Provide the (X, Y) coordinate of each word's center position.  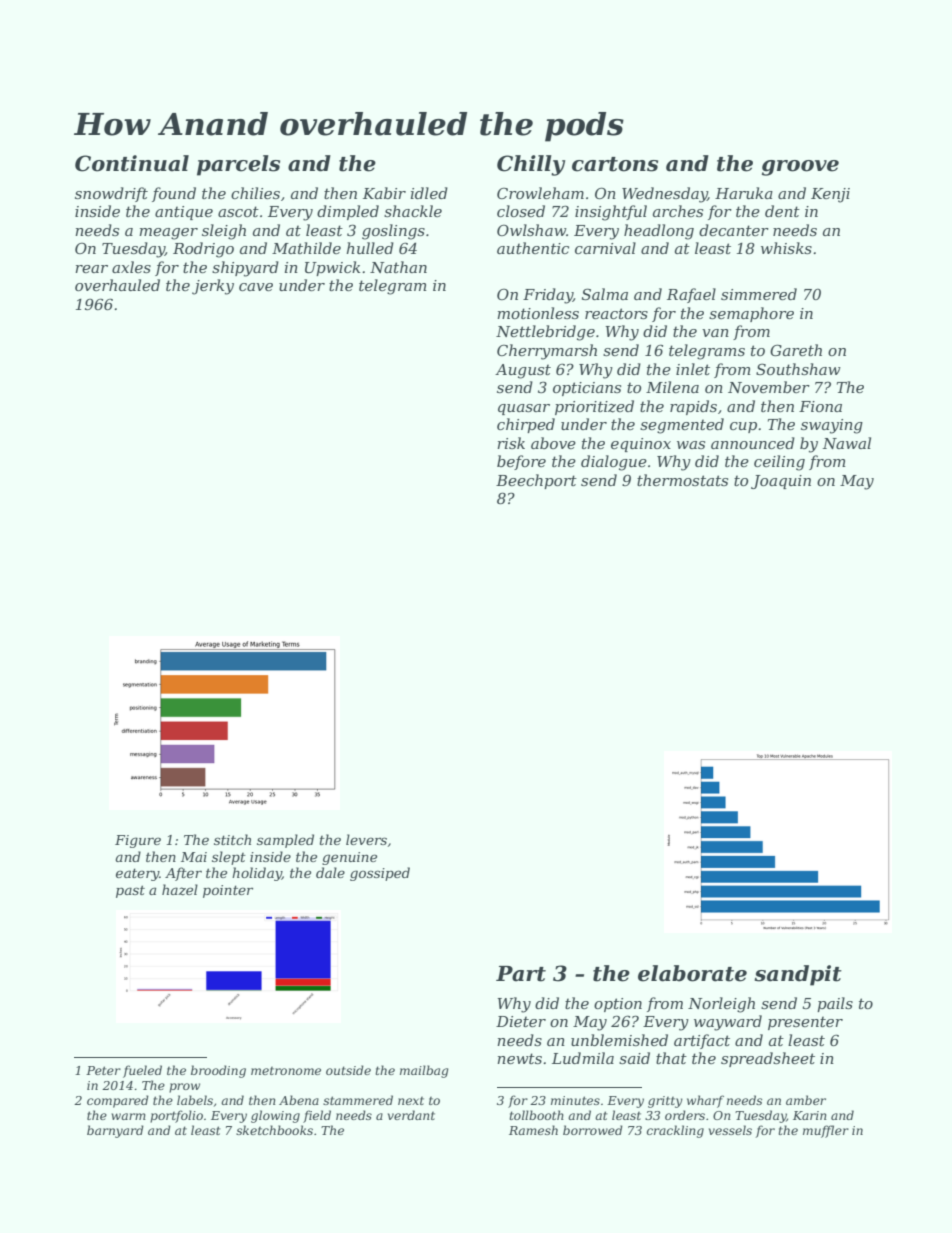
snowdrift (111, 194)
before (521, 462)
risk (511, 443)
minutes (575, 1100)
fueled (142, 1071)
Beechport (536, 481)
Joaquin (781, 482)
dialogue (614, 463)
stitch (232, 839)
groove (800, 168)
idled (429, 193)
